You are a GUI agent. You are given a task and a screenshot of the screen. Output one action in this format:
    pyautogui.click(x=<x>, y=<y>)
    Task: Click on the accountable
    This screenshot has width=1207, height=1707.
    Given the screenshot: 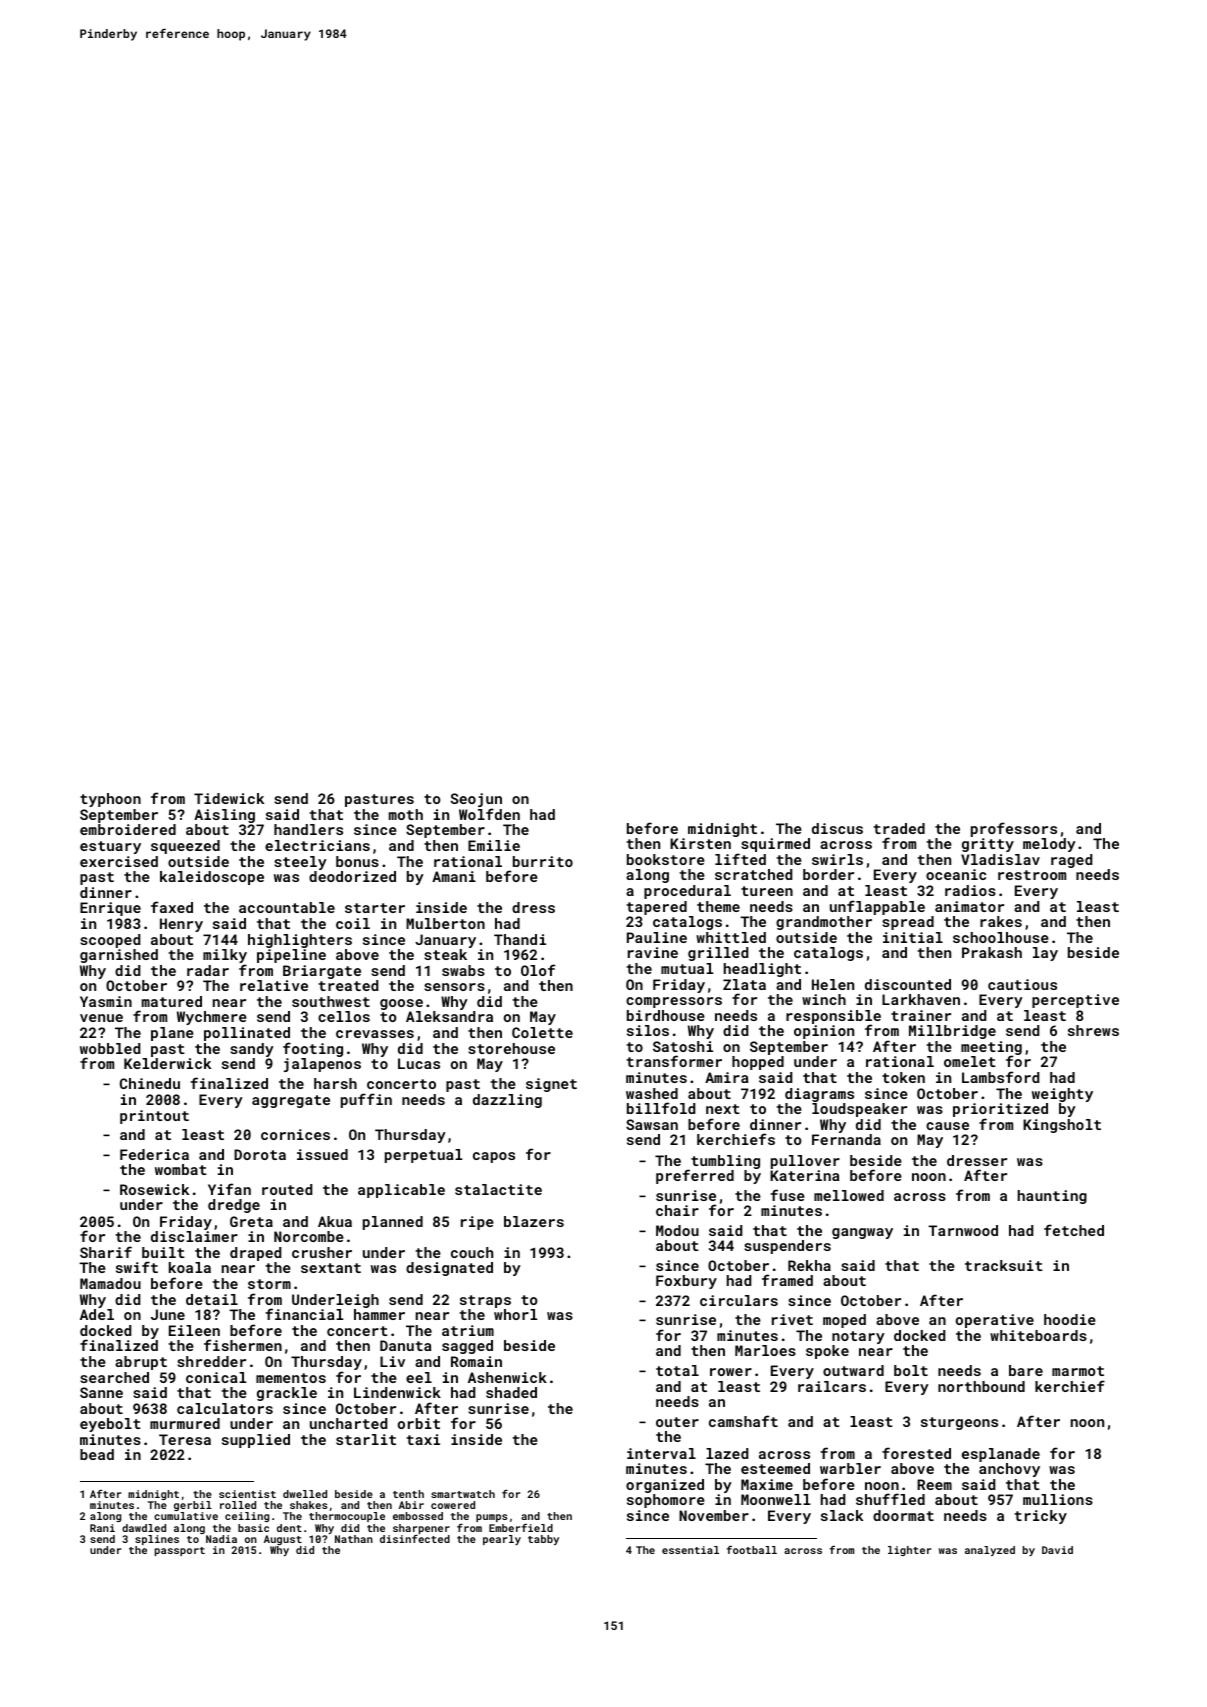 What is the action you would take?
    pyautogui.click(x=287, y=907)
